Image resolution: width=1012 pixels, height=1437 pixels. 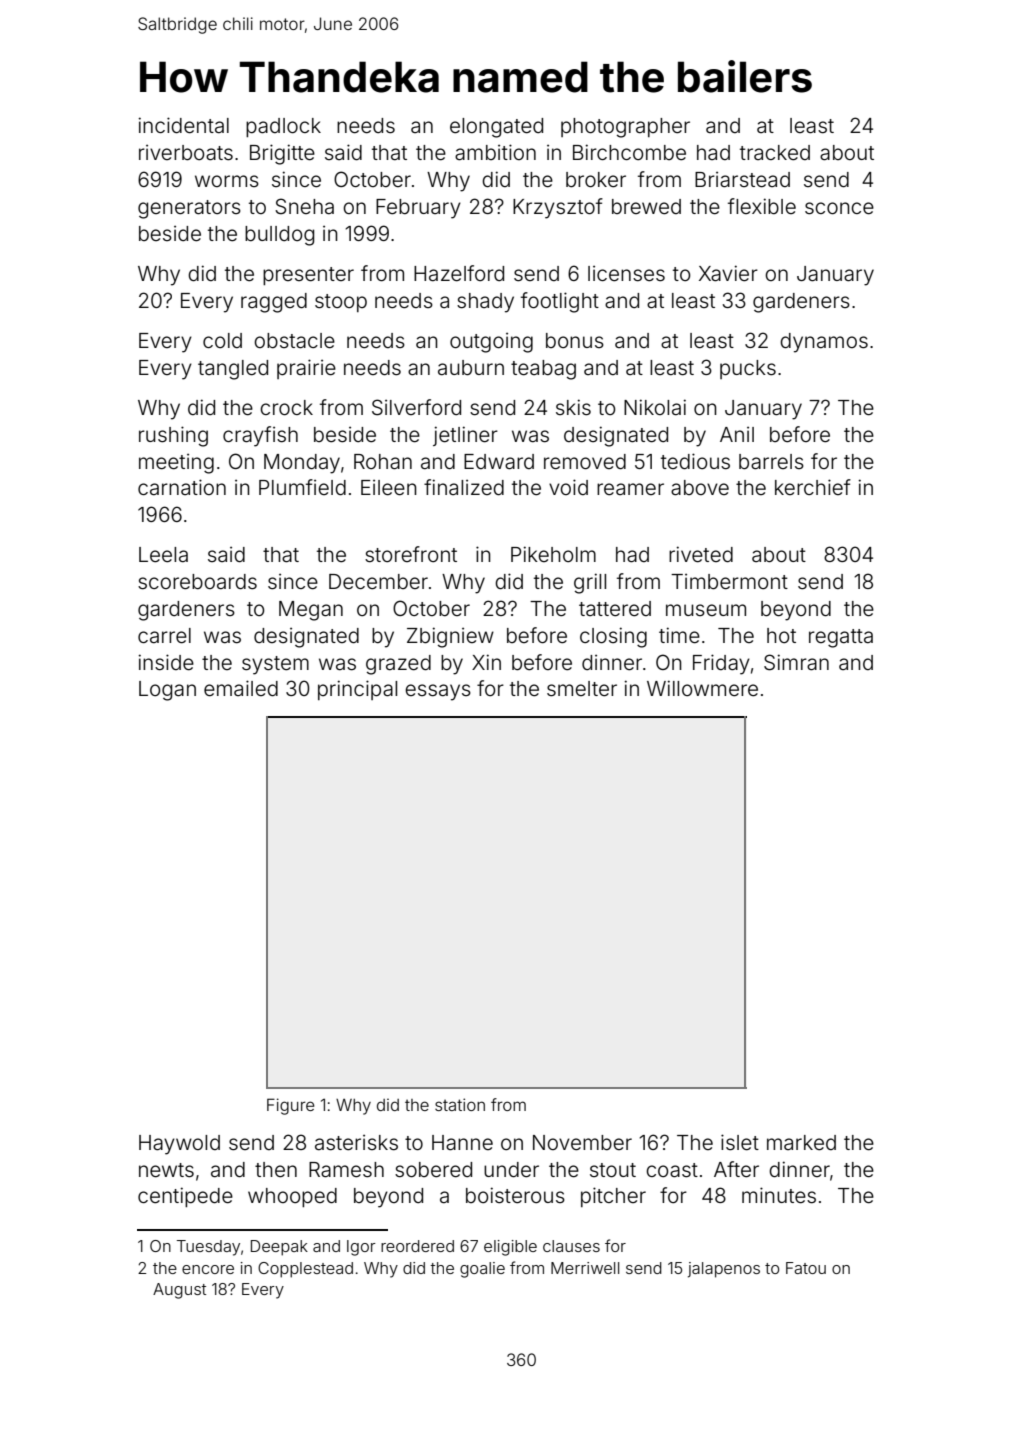 I want to click on Hazelford, so click(x=459, y=273).
